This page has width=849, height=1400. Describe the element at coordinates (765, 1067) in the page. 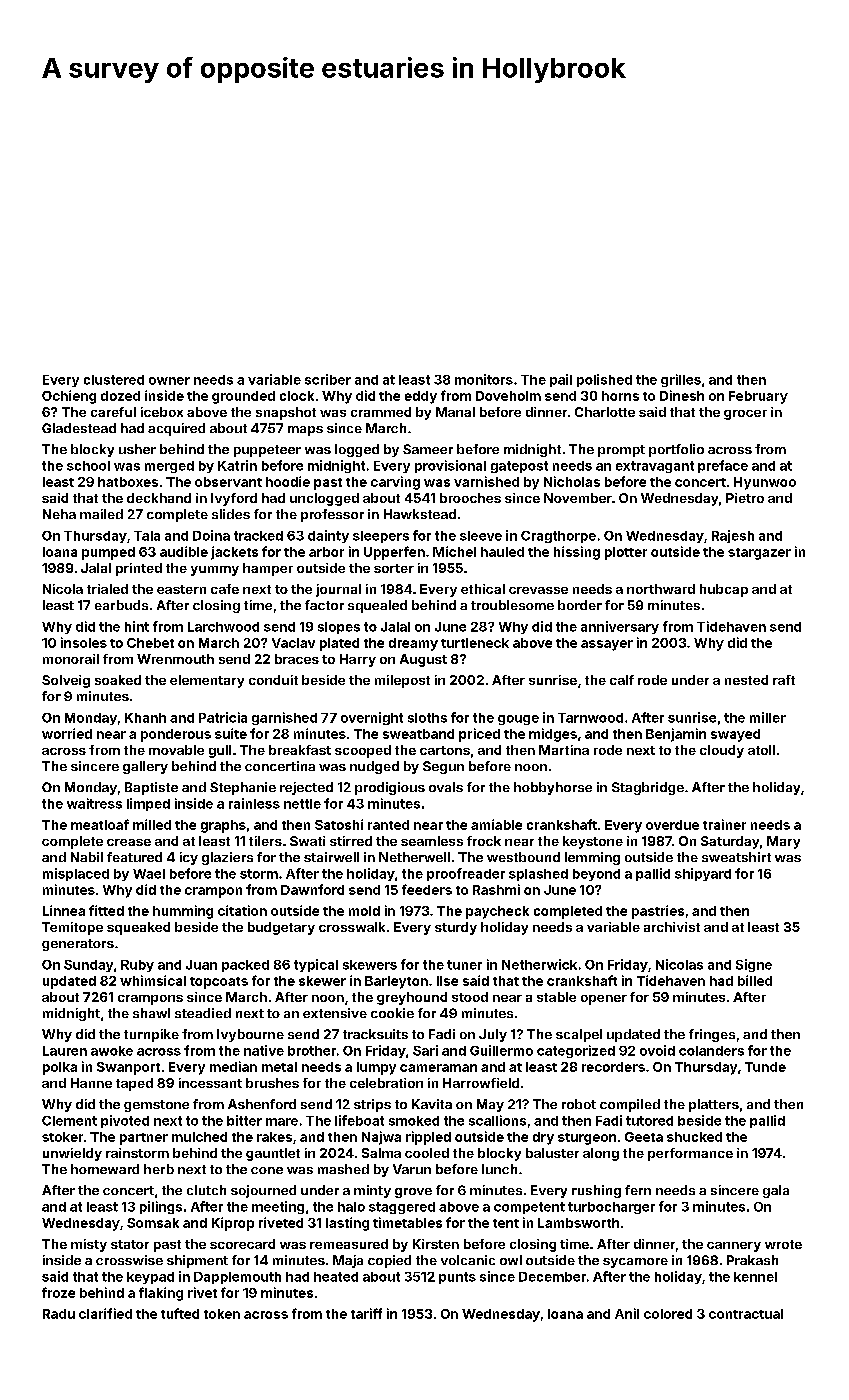

I see `Tunde` at that location.
